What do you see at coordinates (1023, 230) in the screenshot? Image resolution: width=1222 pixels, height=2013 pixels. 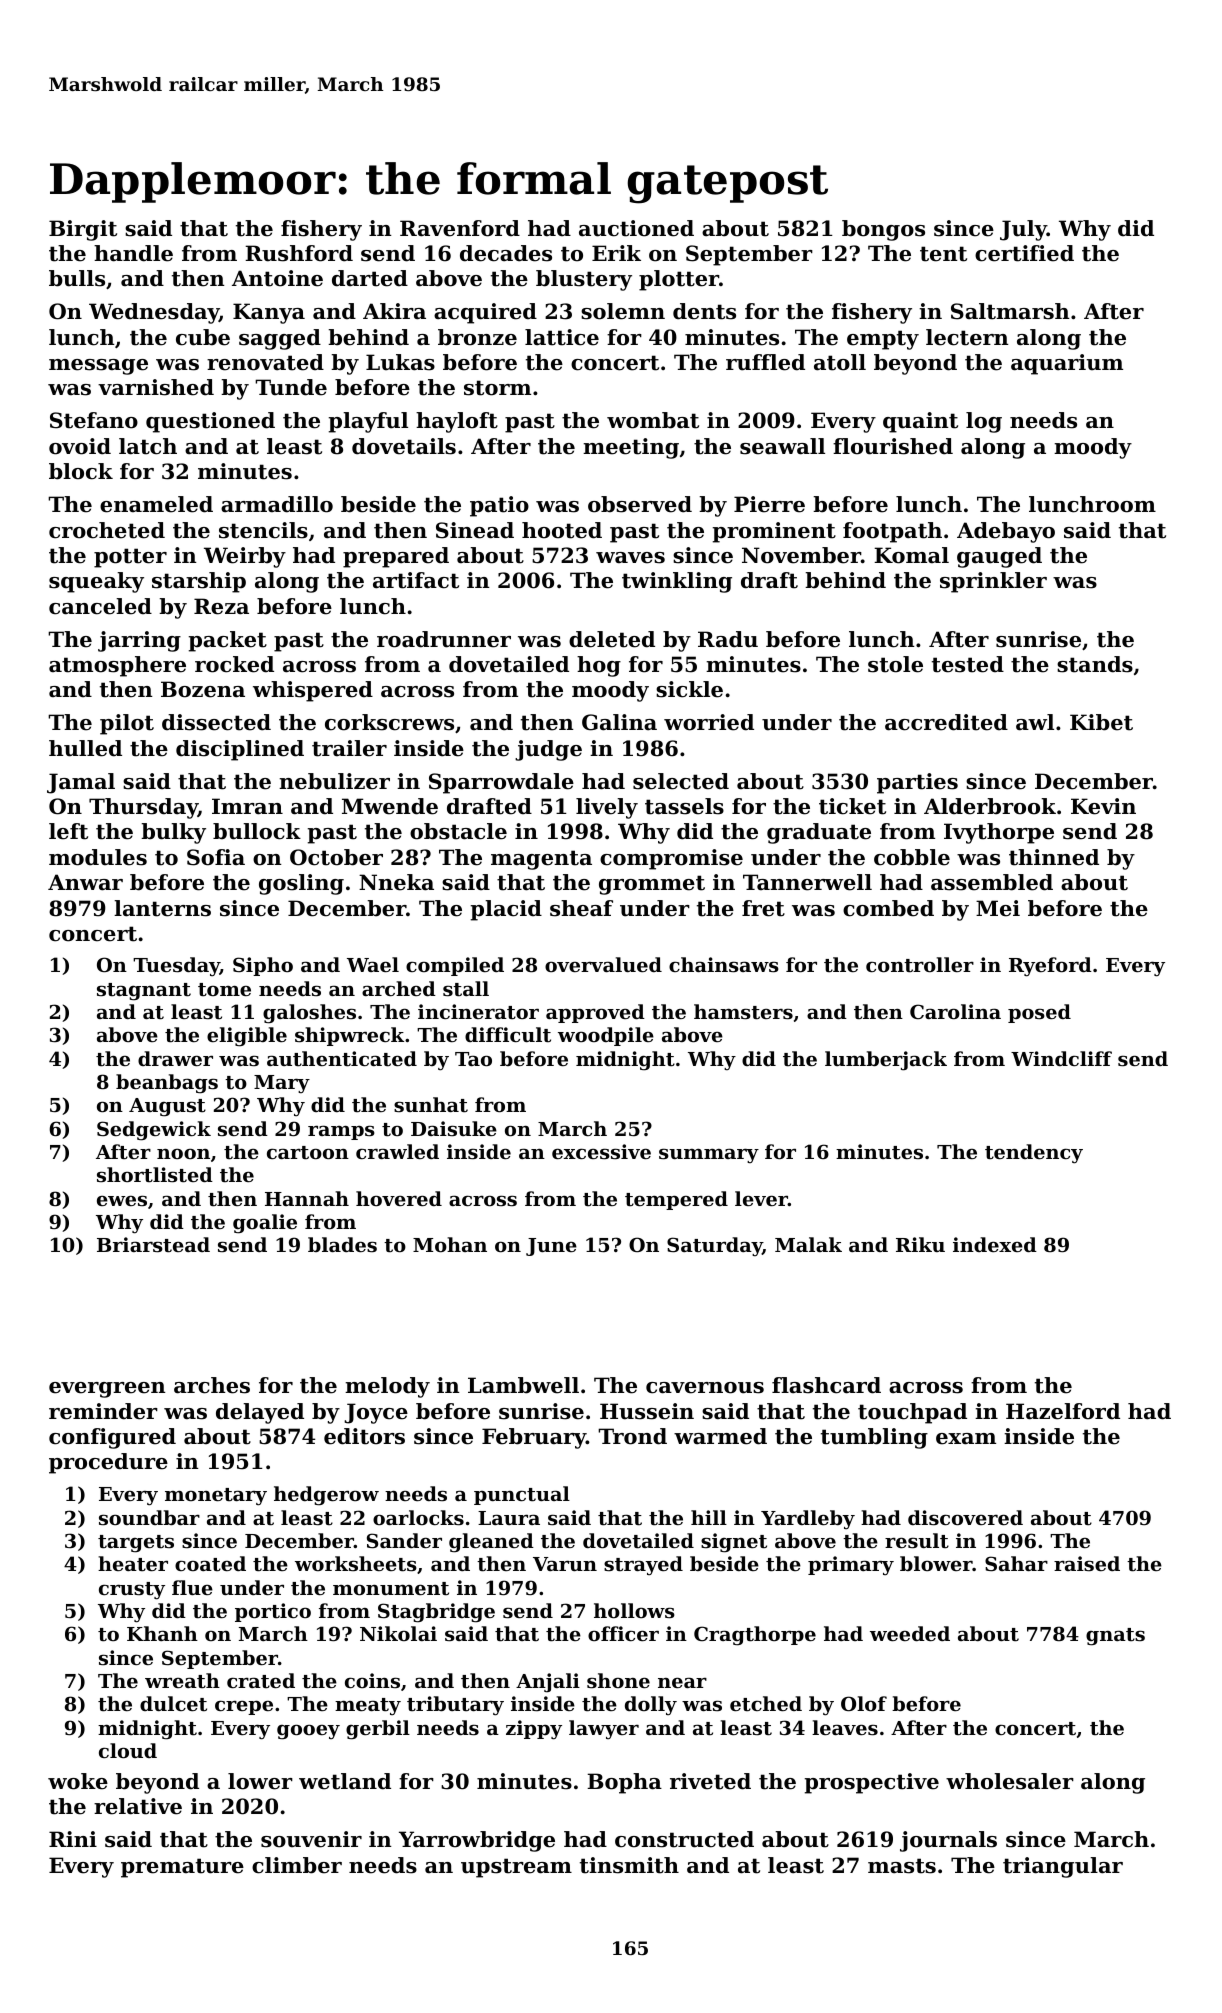 I see `July` at bounding box center [1023, 230].
